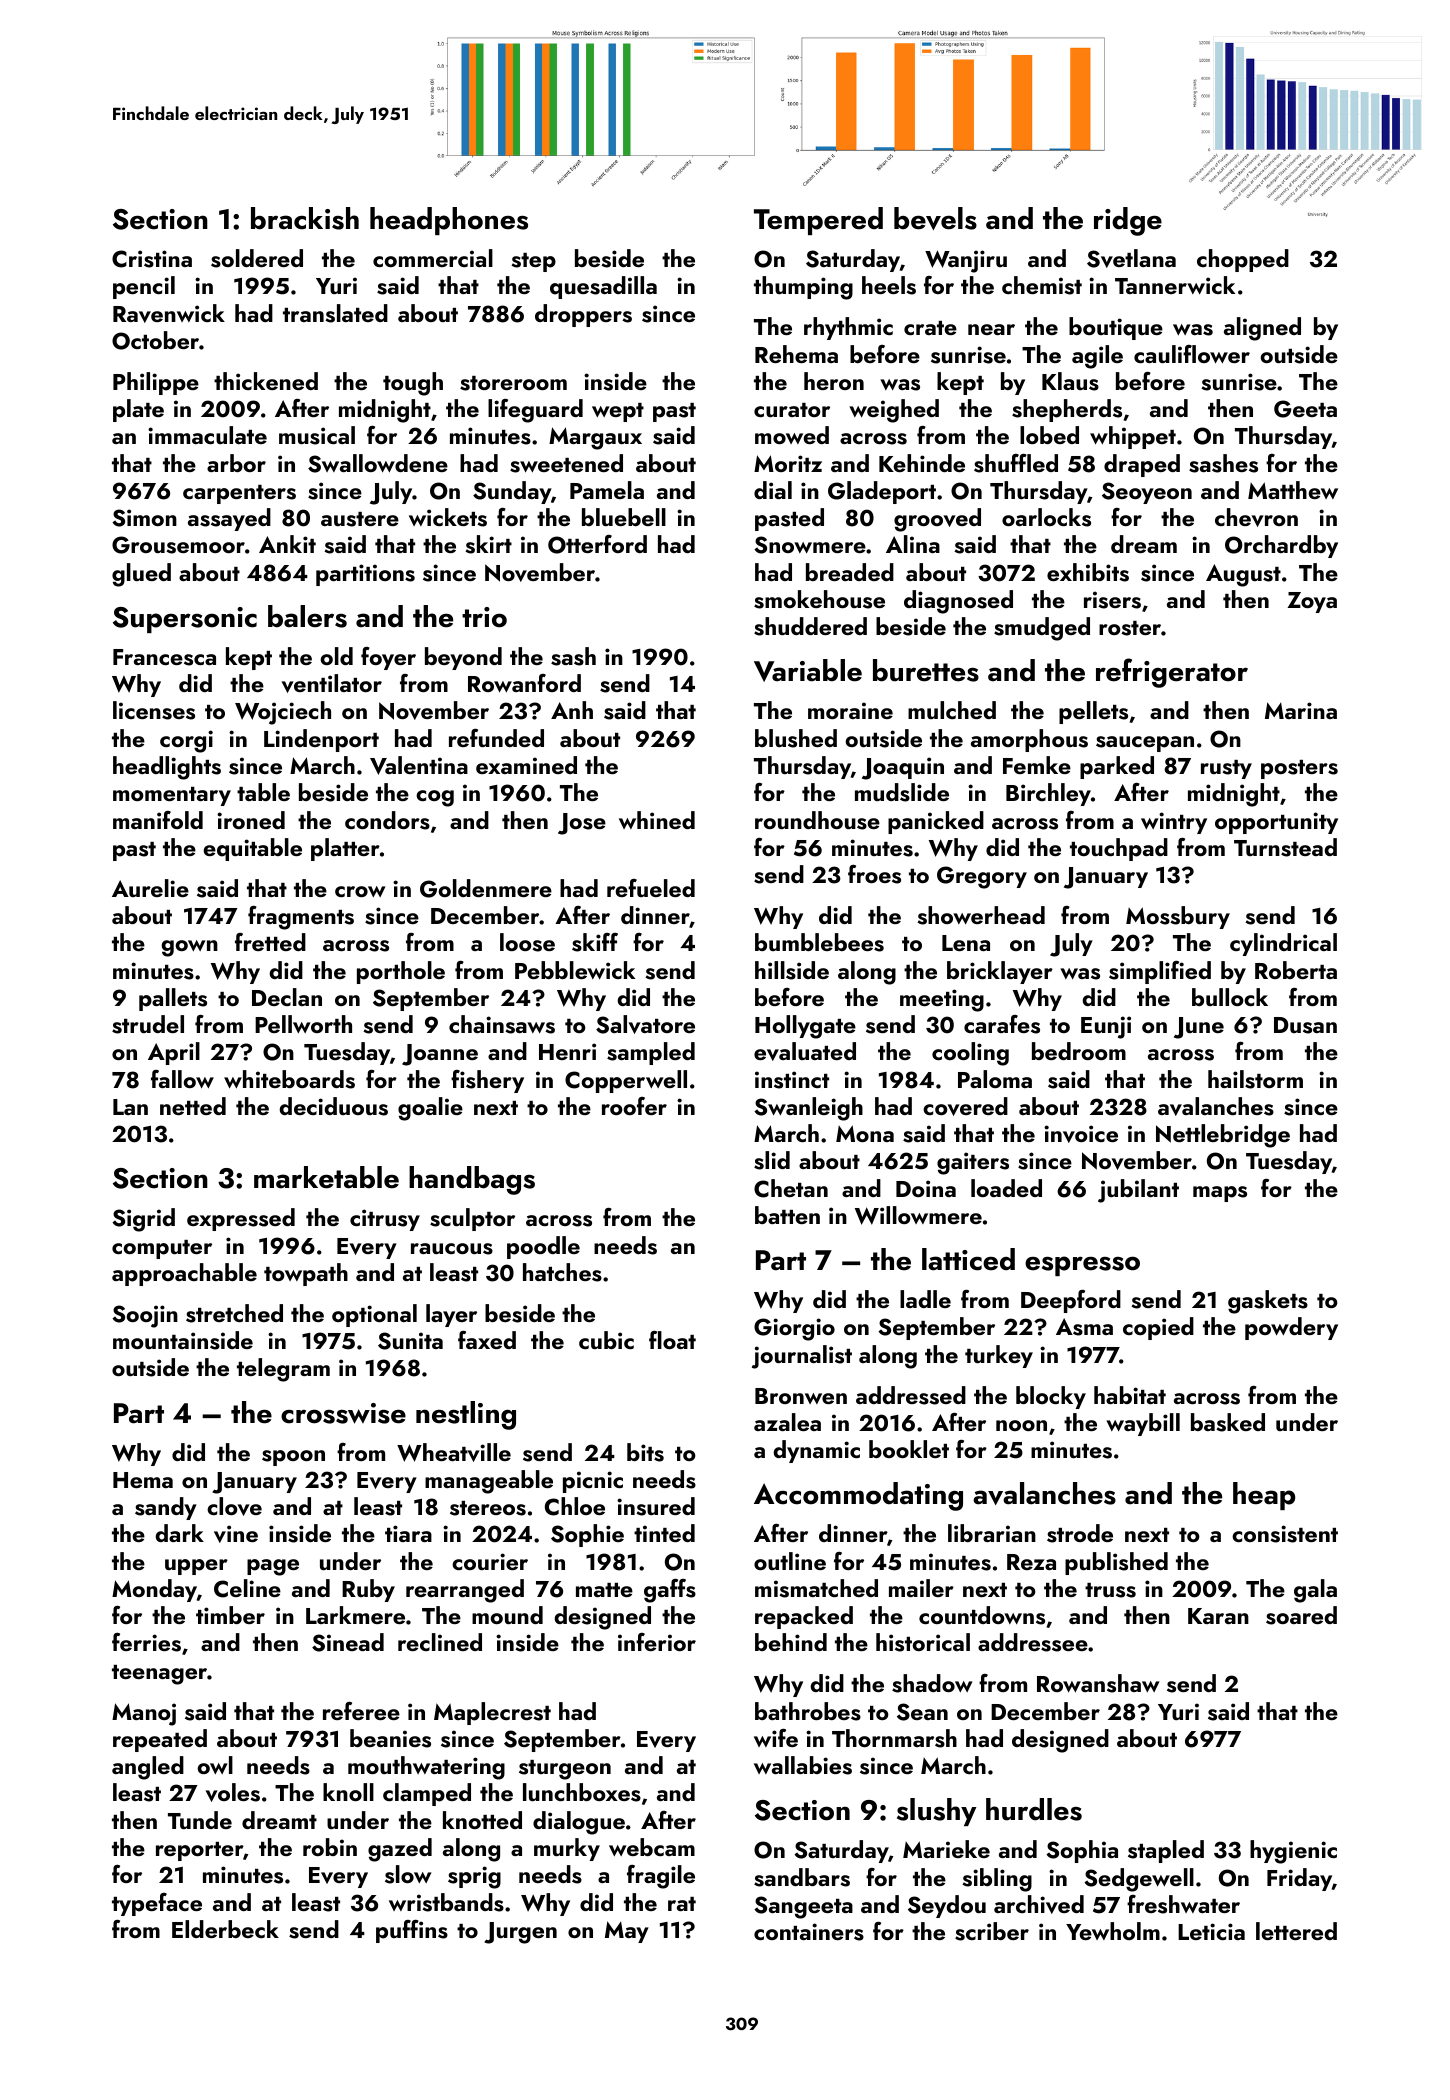  Describe the element at coordinates (412, 1931) in the image. I see `puffins` at that location.
